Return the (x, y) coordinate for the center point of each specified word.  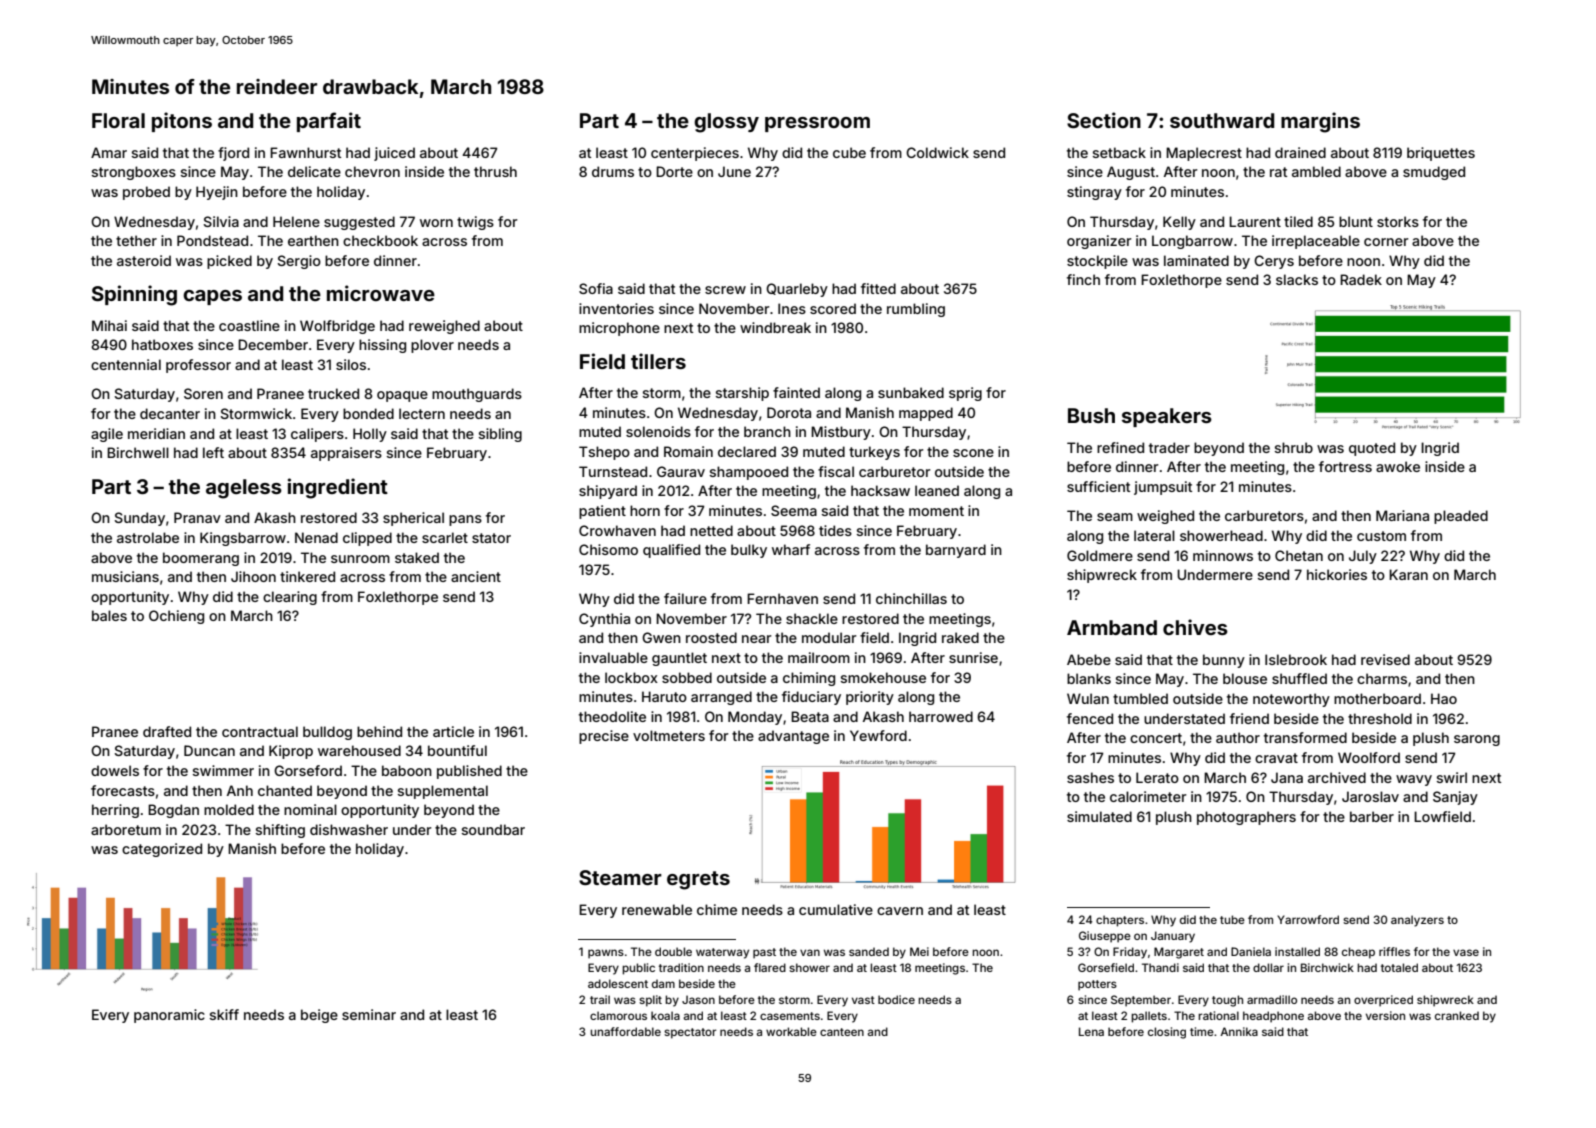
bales (109, 615)
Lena (1091, 1031)
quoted (1372, 449)
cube (849, 152)
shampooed (749, 473)
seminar (369, 1014)
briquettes (1441, 154)
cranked (1457, 1015)
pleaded (1461, 517)
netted (711, 530)
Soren (203, 393)
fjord (233, 154)
